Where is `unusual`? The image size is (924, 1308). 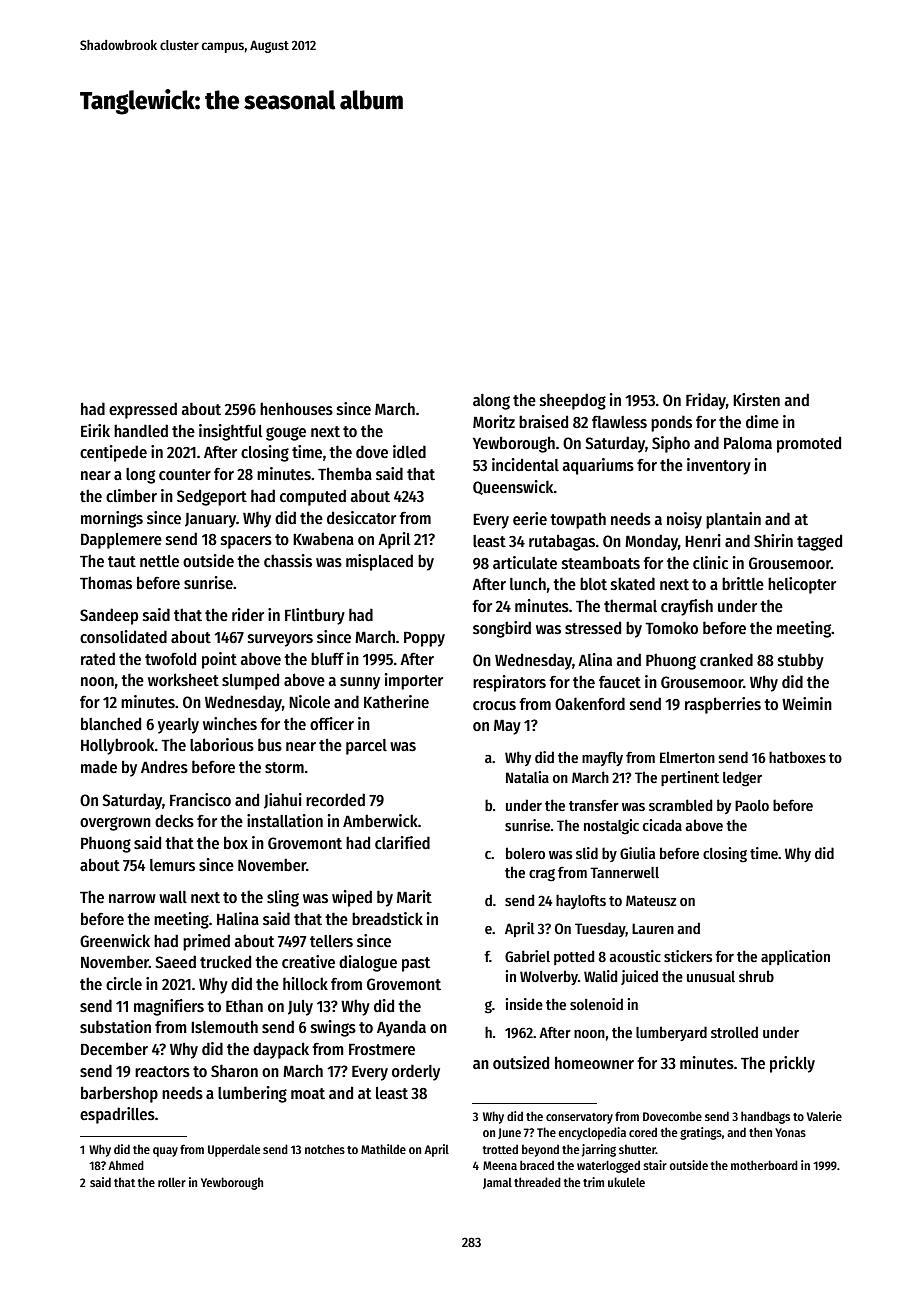
unusual is located at coordinates (711, 976).
